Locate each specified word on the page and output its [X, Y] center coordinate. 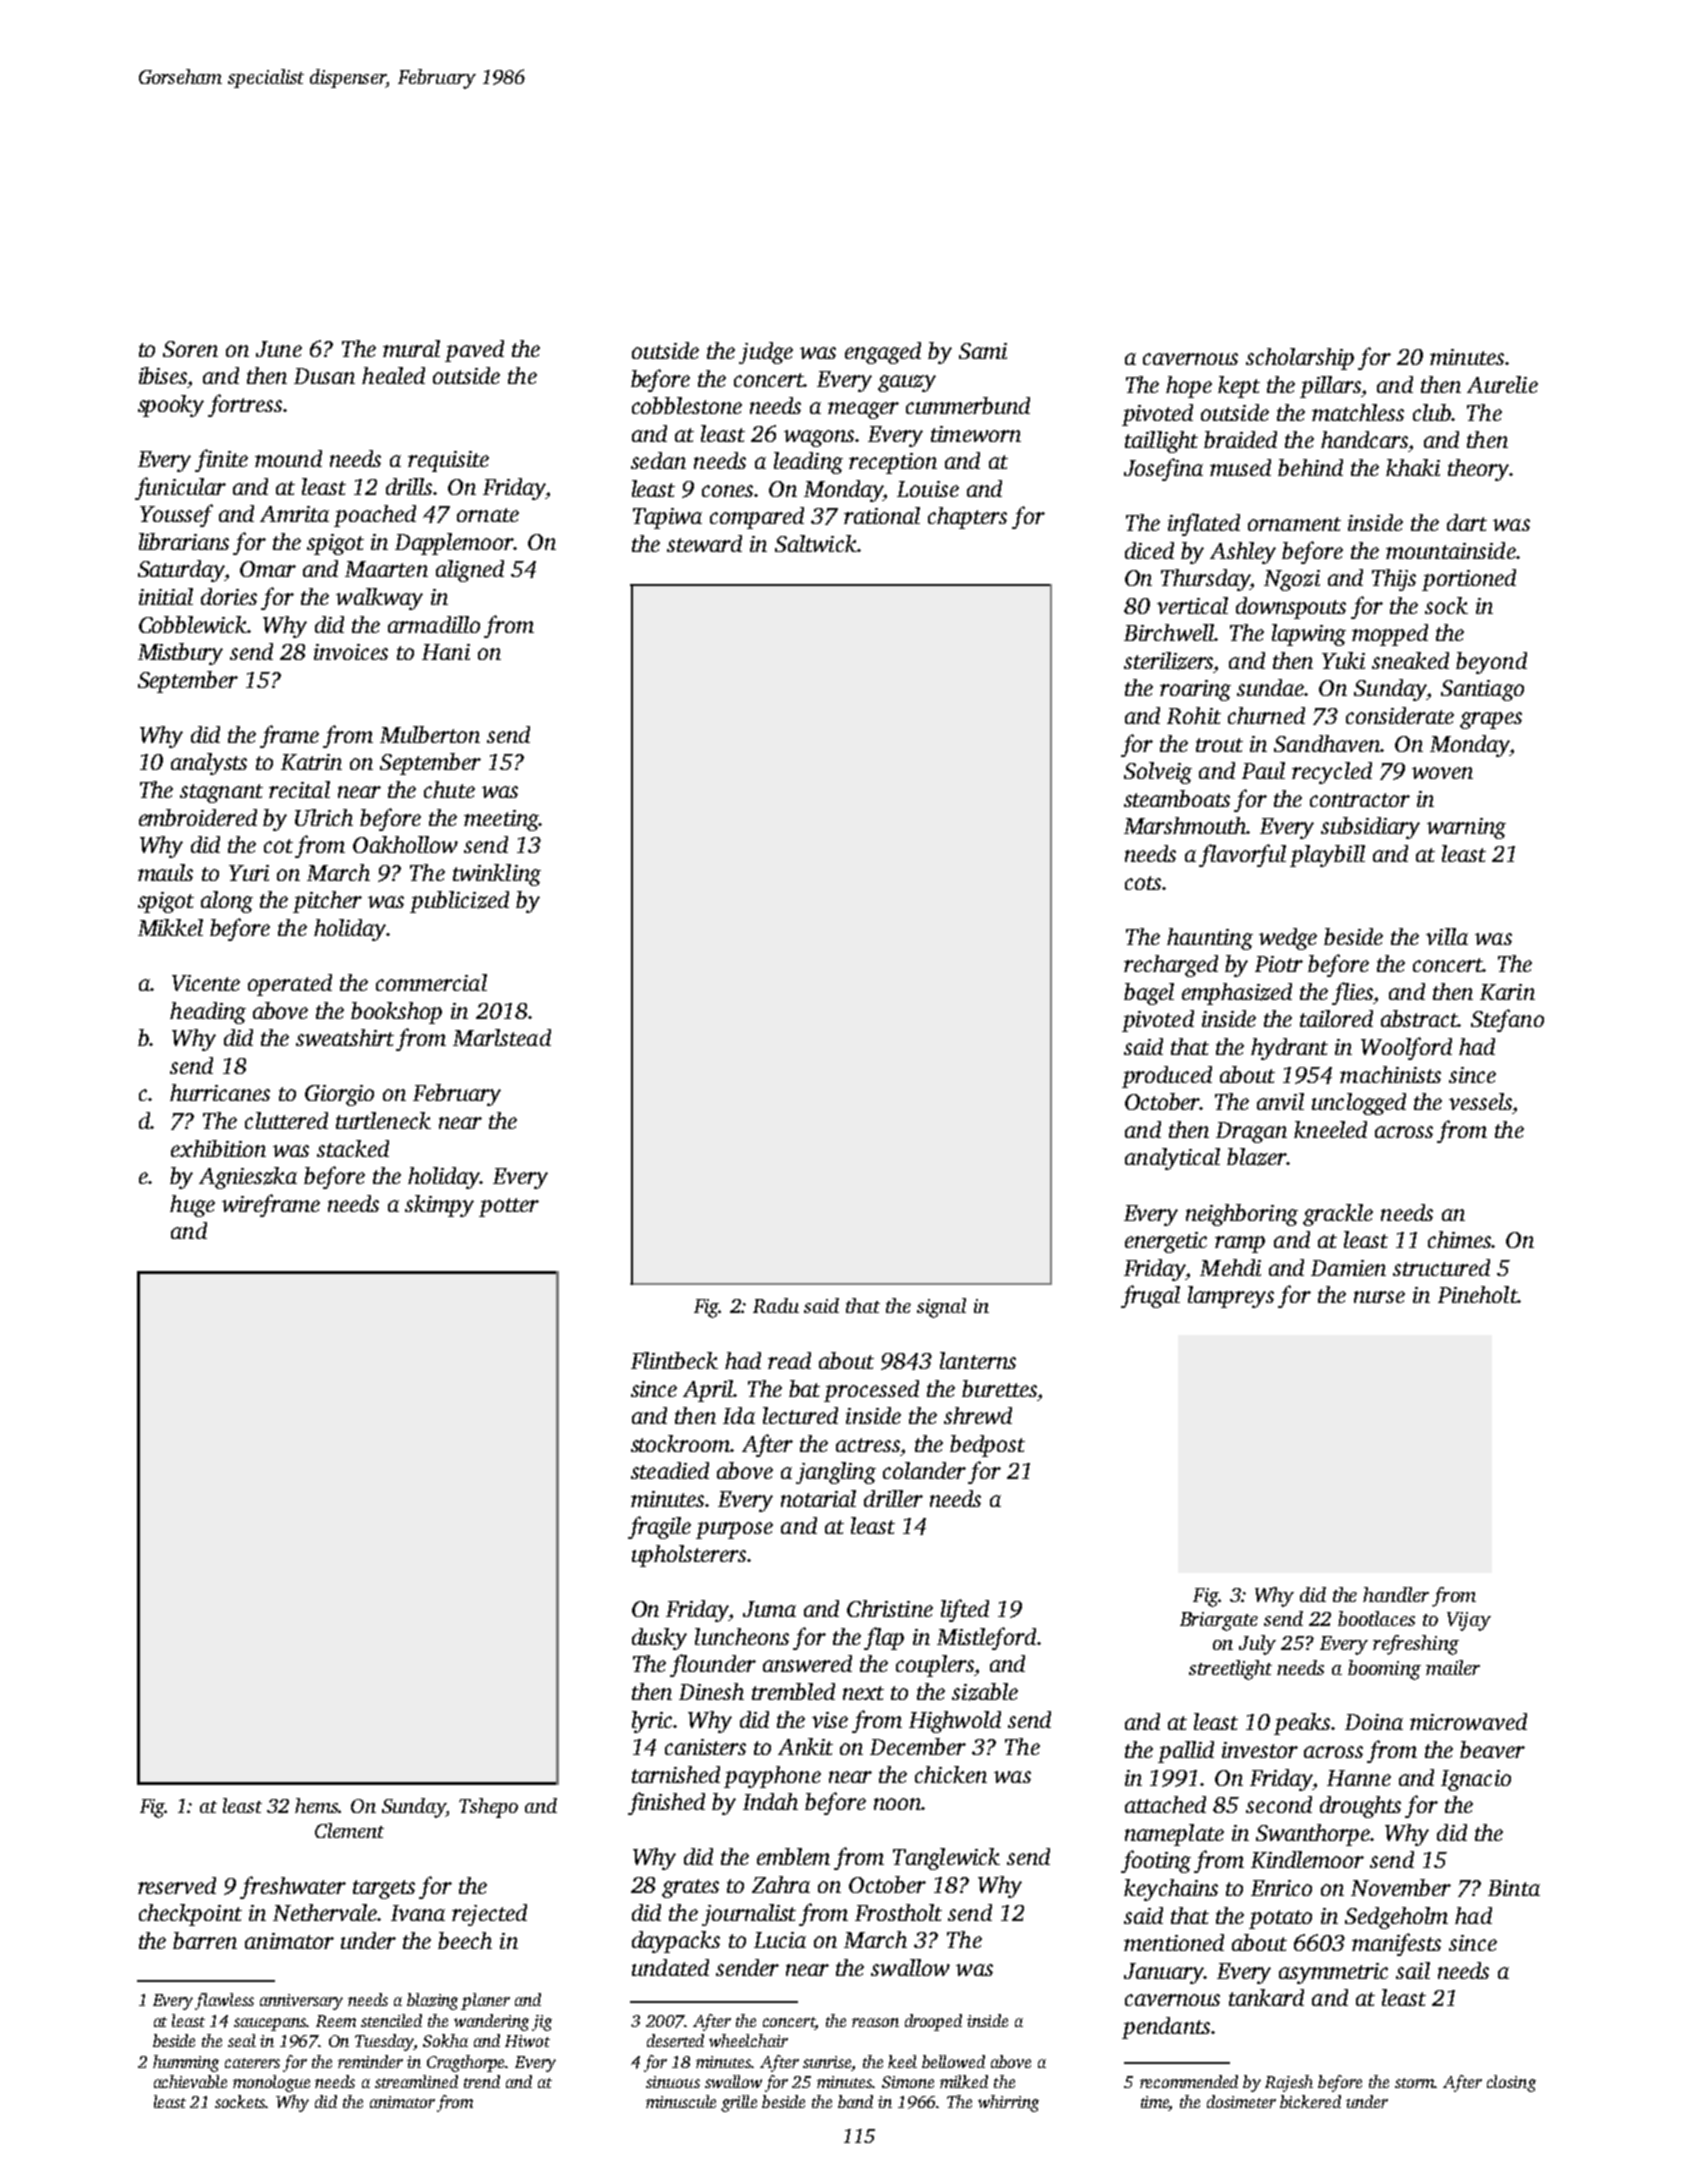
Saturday [182, 571]
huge [192, 1206]
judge [766, 353]
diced [1149, 550]
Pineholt [1477, 1294]
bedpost [987, 1446]
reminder [370, 2061]
